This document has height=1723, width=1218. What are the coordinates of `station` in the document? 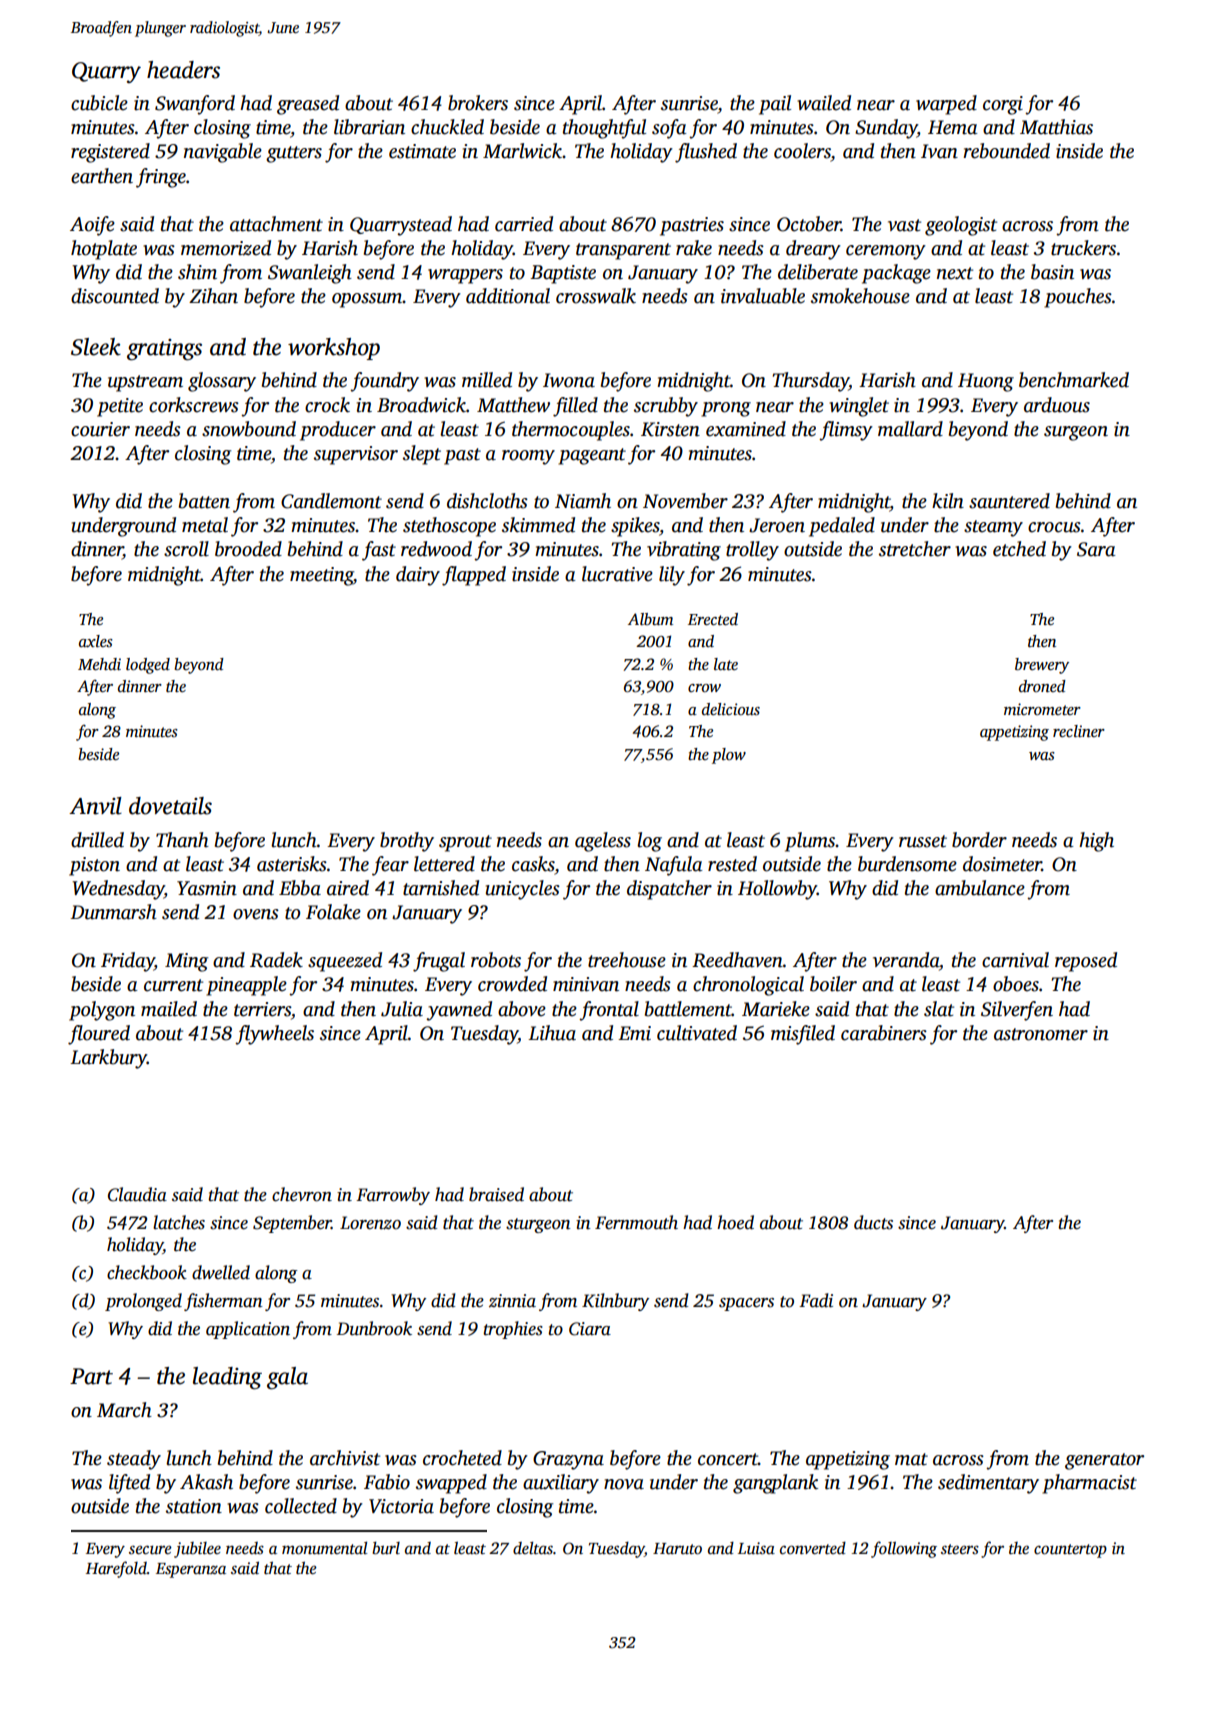 It's located at (194, 1506).
